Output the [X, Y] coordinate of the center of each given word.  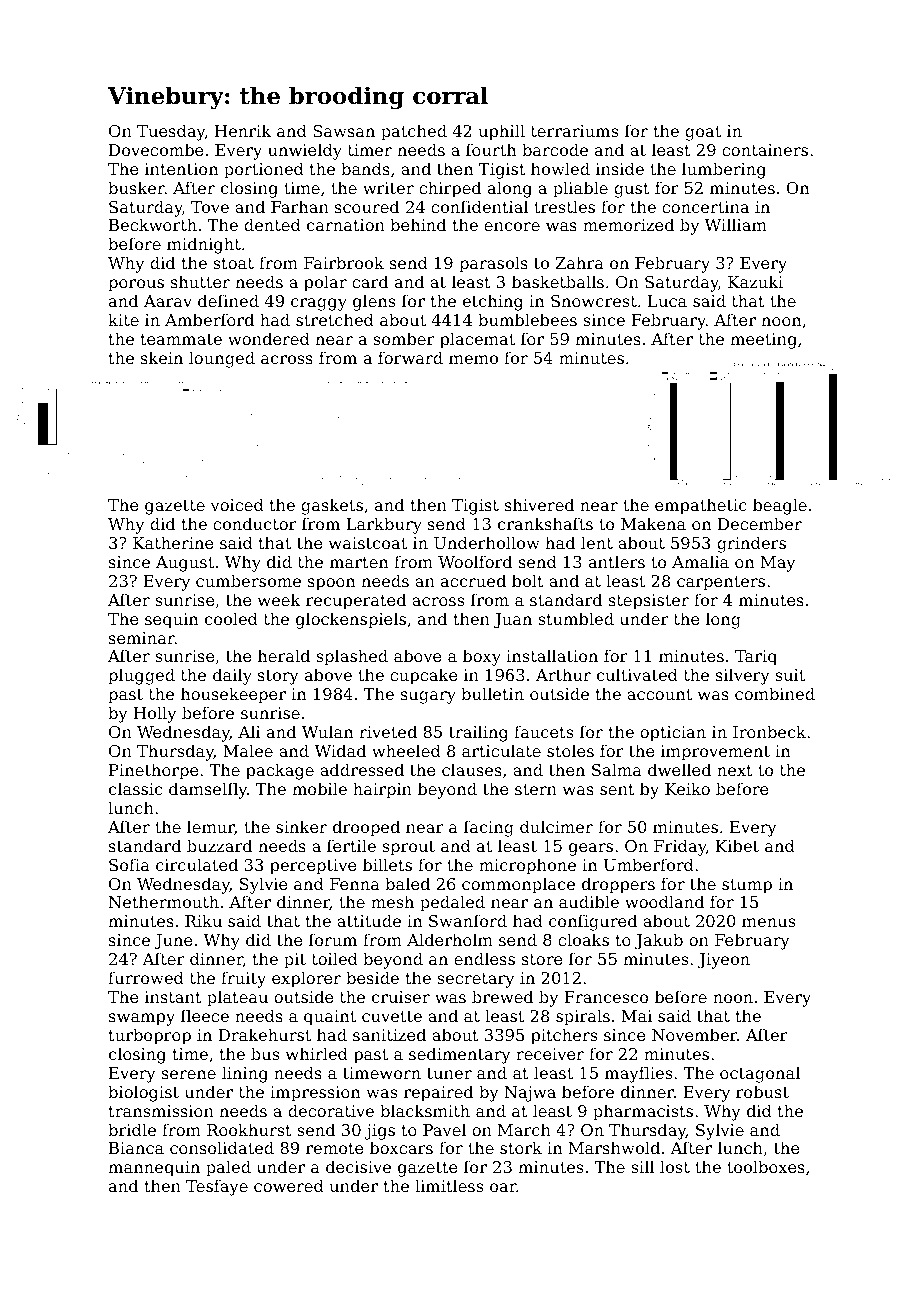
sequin [172, 621]
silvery [743, 676]
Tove [210, 207]
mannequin [154, 1169]
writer [388, 188]
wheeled [406, 750]
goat [703, 133]
